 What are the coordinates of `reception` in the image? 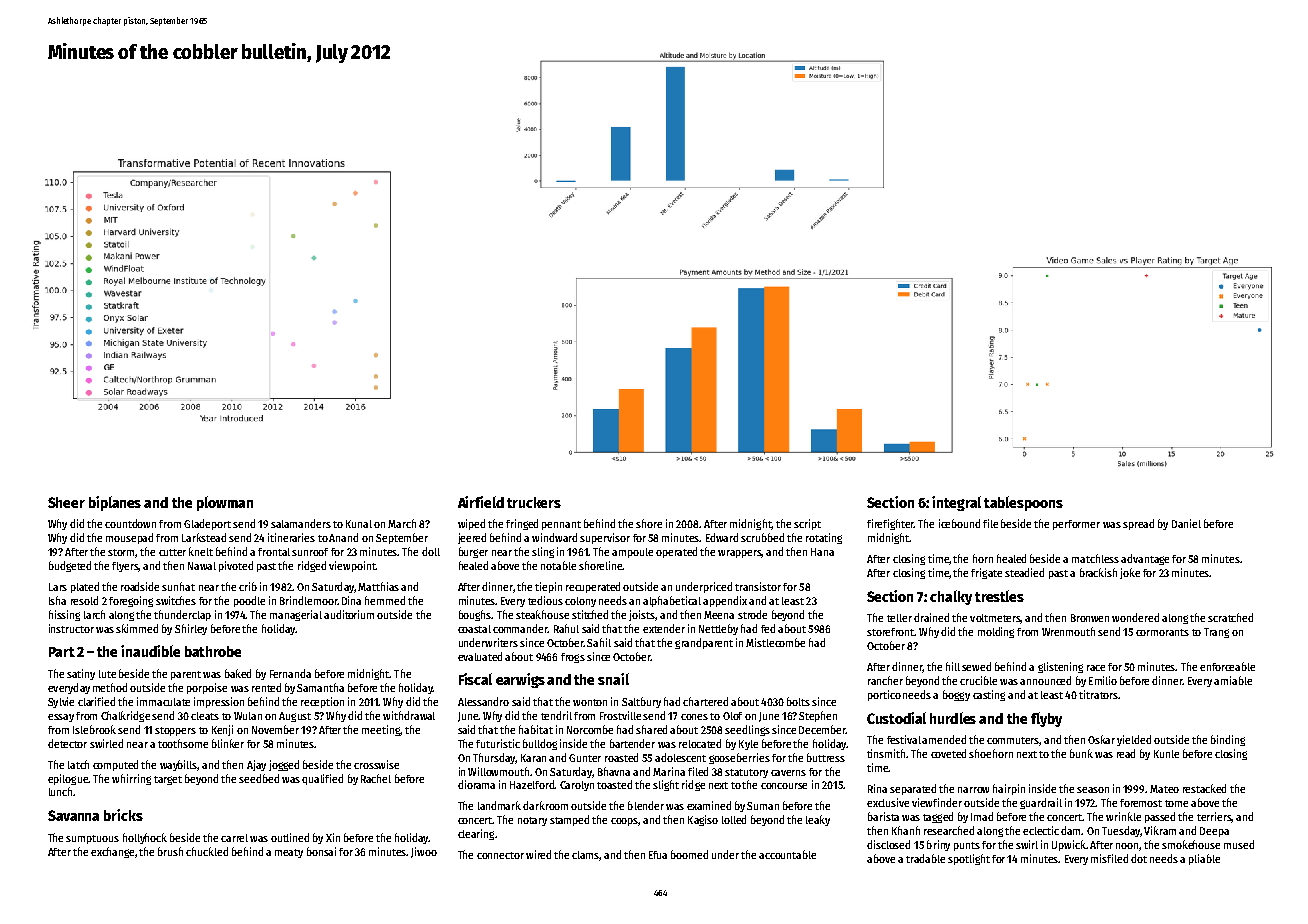 It's located at (322, 702).
